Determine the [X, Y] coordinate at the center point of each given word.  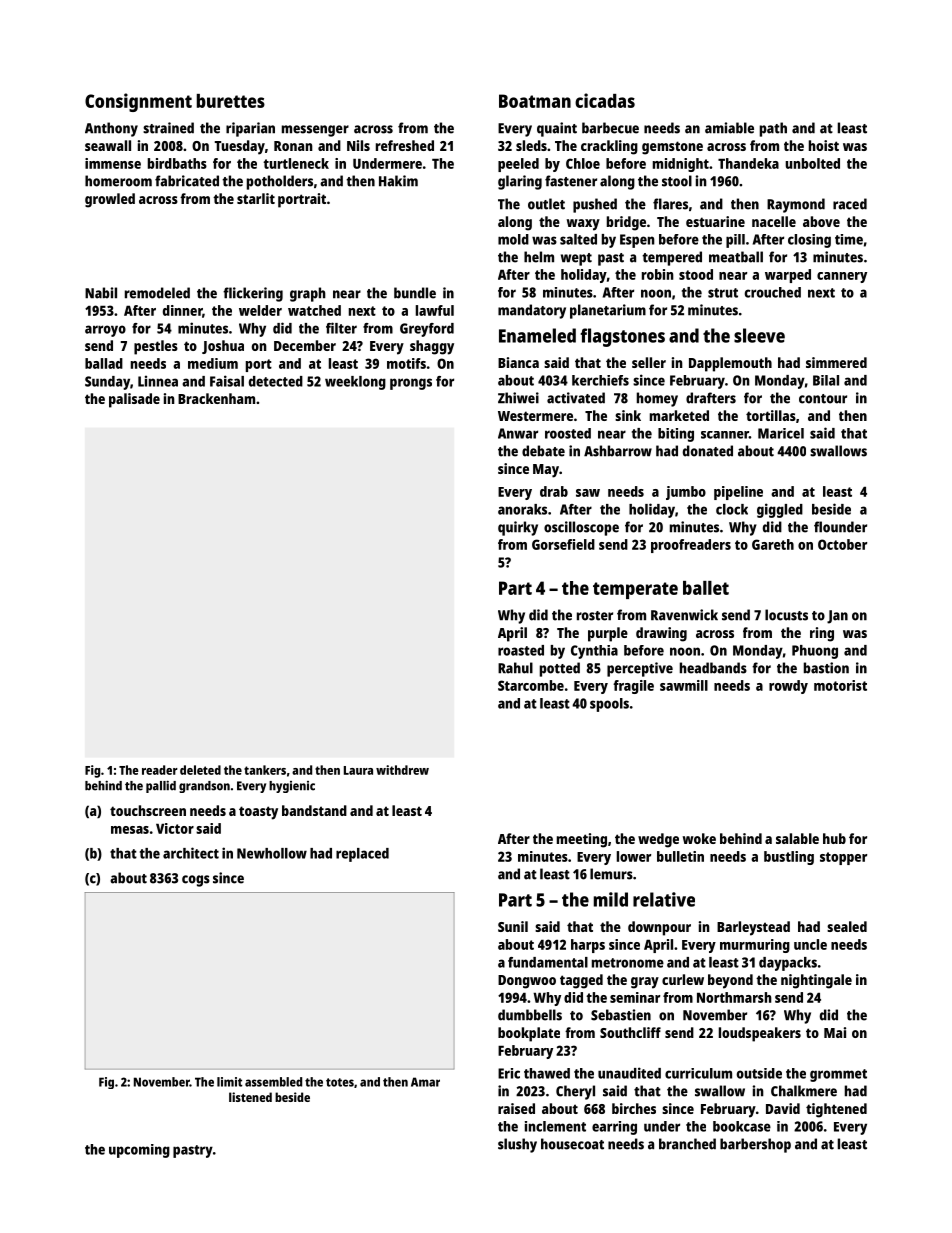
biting [676, 435]
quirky [518, 528]
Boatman [535, 101]
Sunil [513, 926]
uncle [810, 944]
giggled [780, 510]
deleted [200, 770]
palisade [134, 400]
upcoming [139, 1151]
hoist [824, 145]
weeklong [355, 383]
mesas [130, 830]
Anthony [111, 129]
